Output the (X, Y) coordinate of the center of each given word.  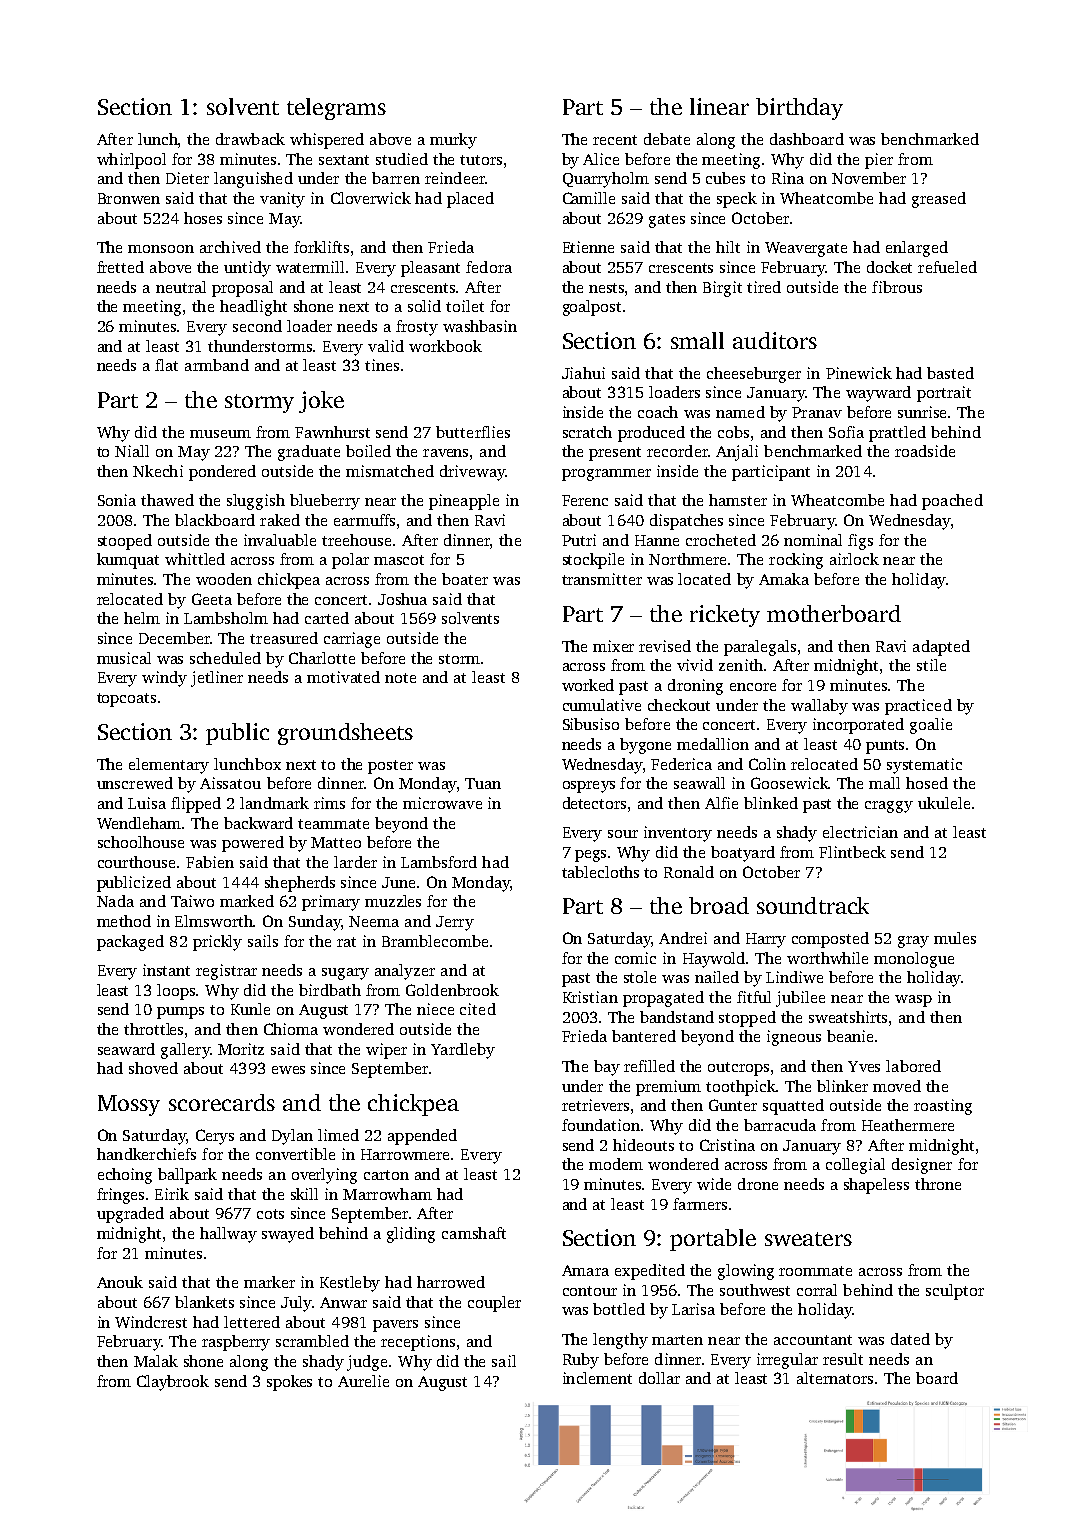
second (257, 326)
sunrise (922, 412)
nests (606, 288)
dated (910, 1339)
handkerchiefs (146, 1154)
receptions (418, 1343)
